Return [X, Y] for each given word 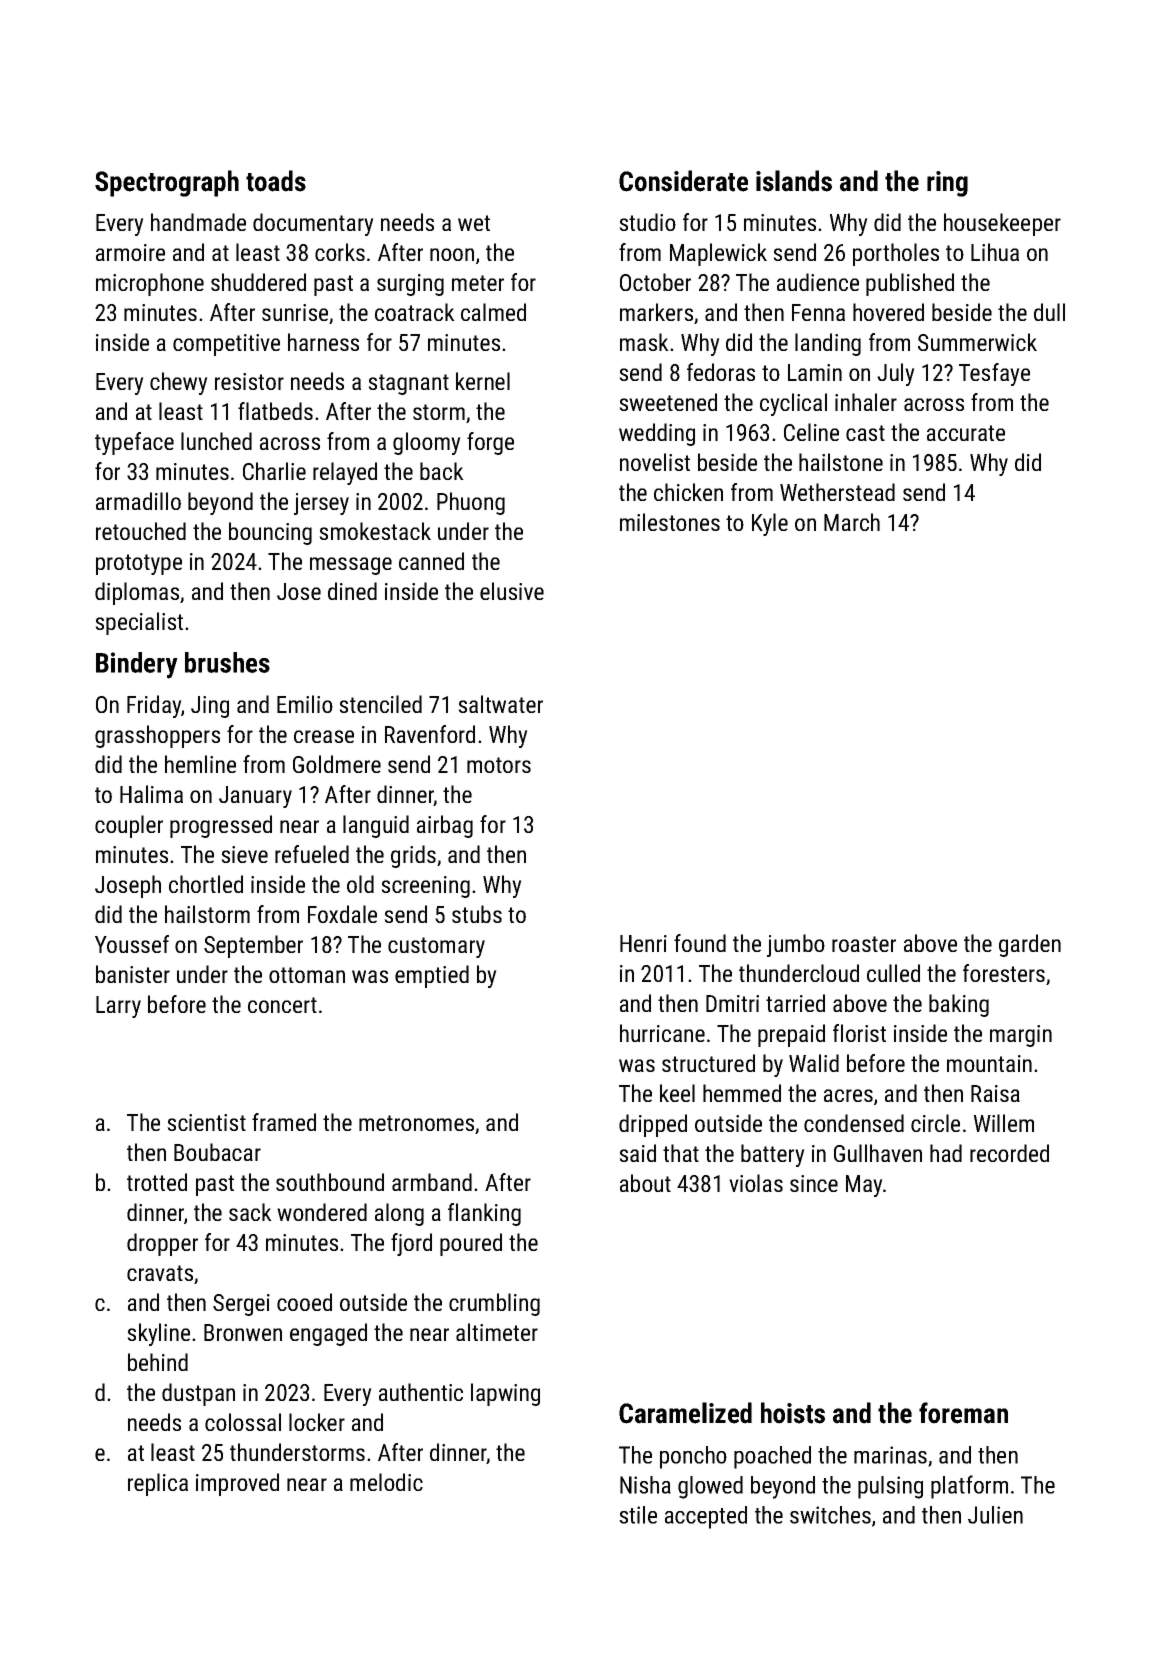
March [852, 522]
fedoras [721, 372]
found [700, 943]
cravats [160, 1273]
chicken [688, 492]
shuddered [258, 282]
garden [1030, 945]
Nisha [645, 1485]
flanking [484, 1214]
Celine [811, 432]
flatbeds [275, 411]
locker [317, 1422]
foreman [963, 1413]
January [255, 797]
